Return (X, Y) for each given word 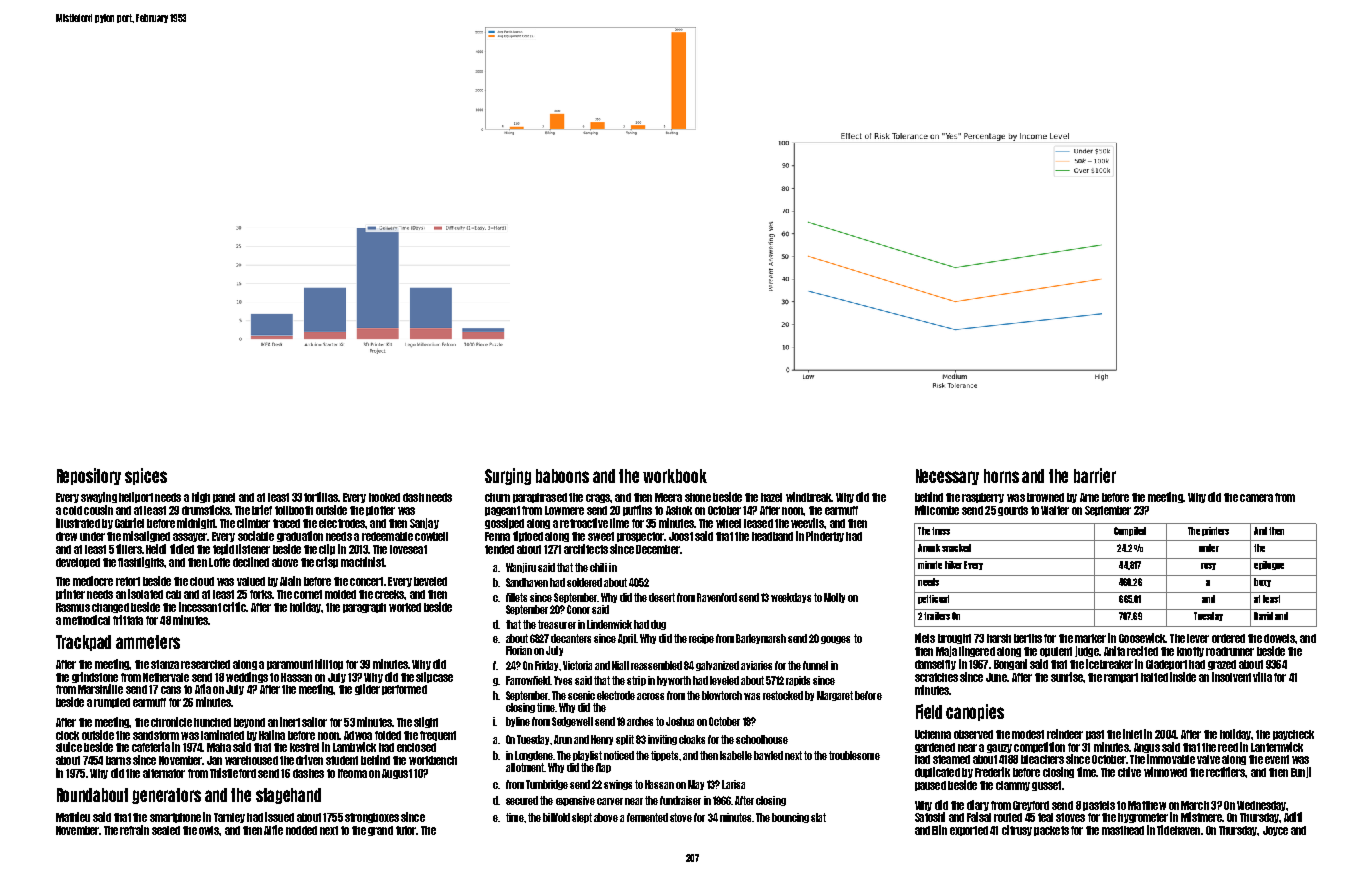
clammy (1013, 786)
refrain (134, 830)
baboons (562, 476)
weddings (247, 677)
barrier (1095, 475)
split (625, 740)
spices (146, 476)
